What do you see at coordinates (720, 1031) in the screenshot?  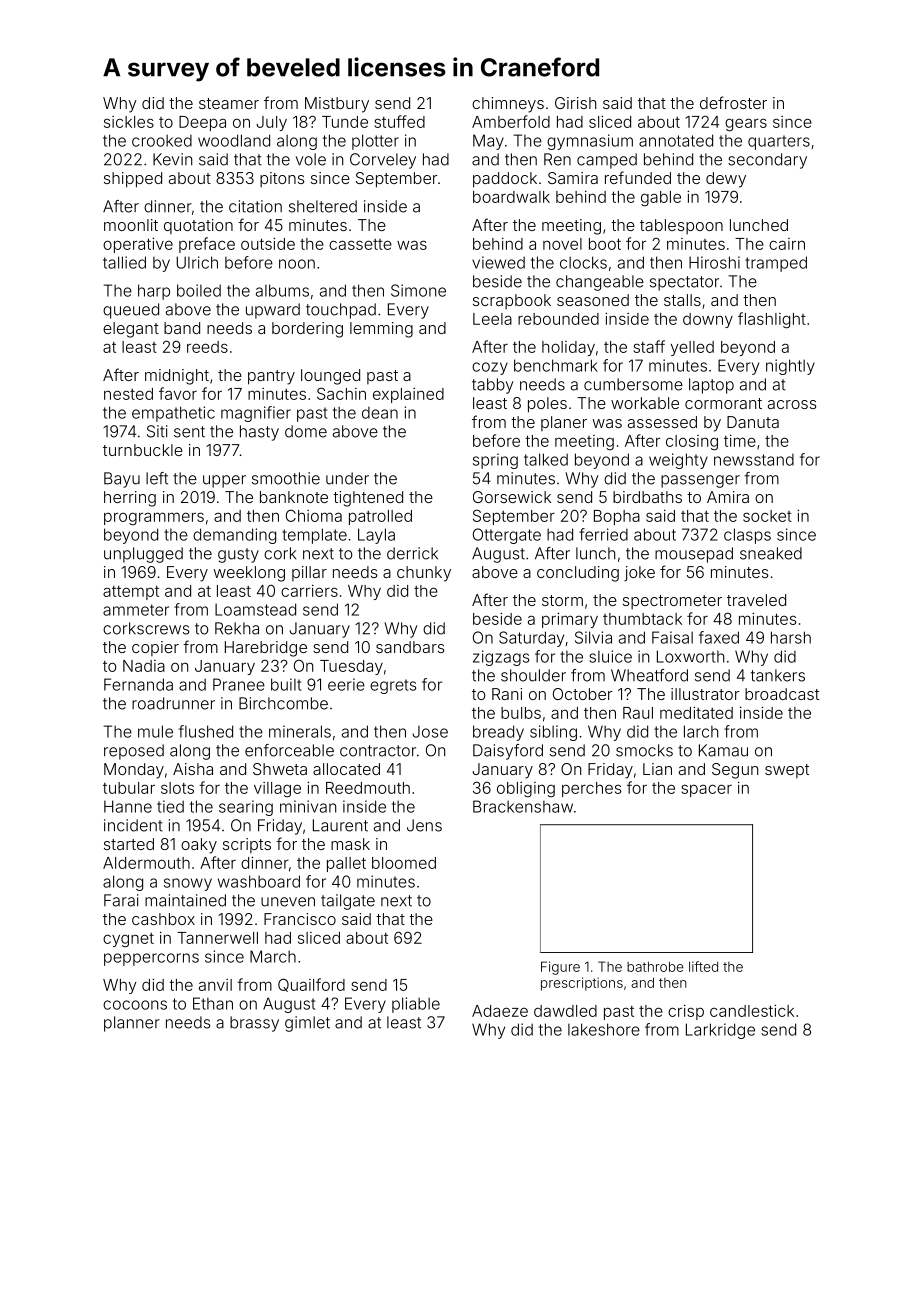 I see `Larkridge` at bounding box center [720, 1031].
